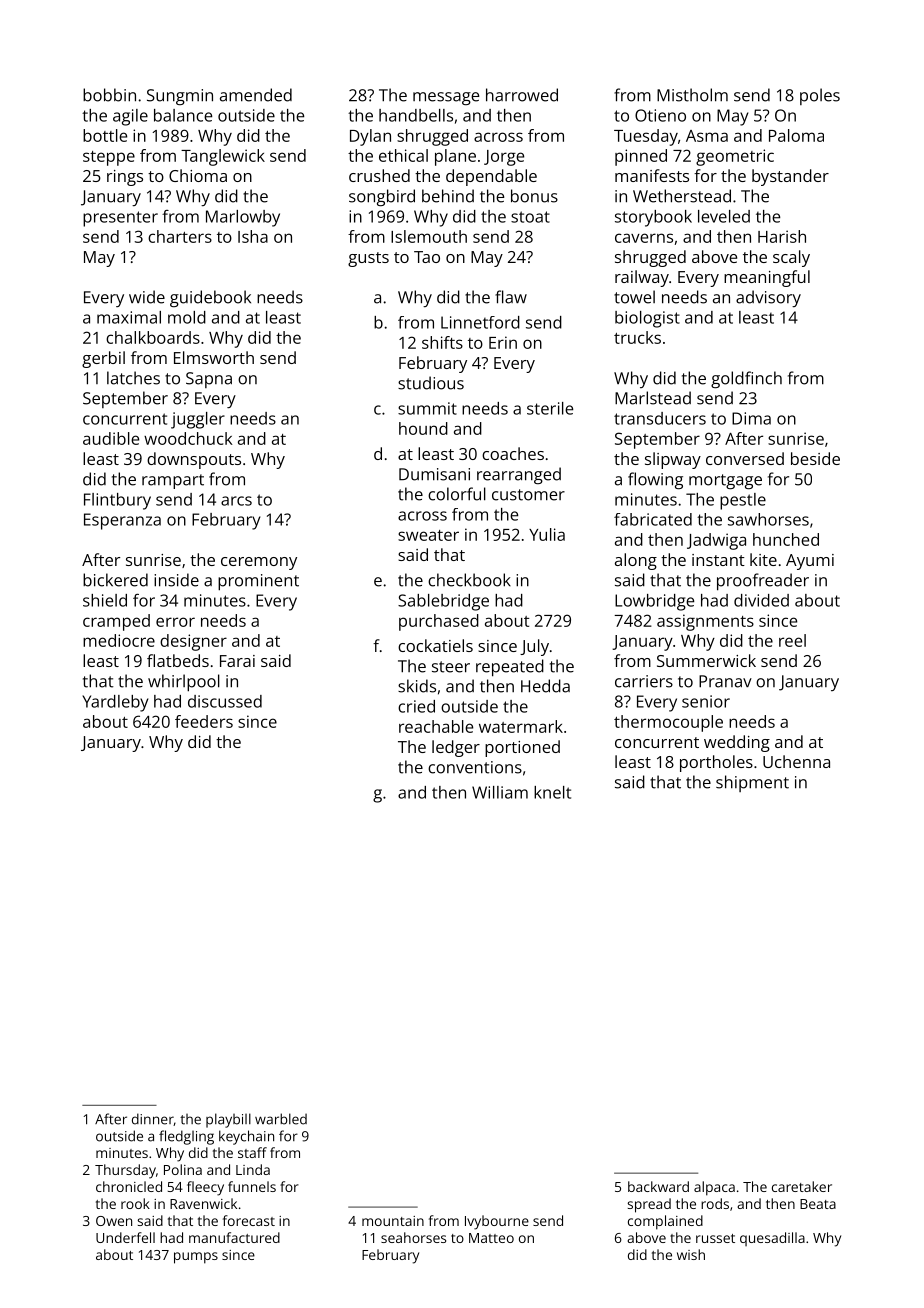  Describe the element at coordinates (198, 175) in the screenshot. I see `Chioma` at that location.
